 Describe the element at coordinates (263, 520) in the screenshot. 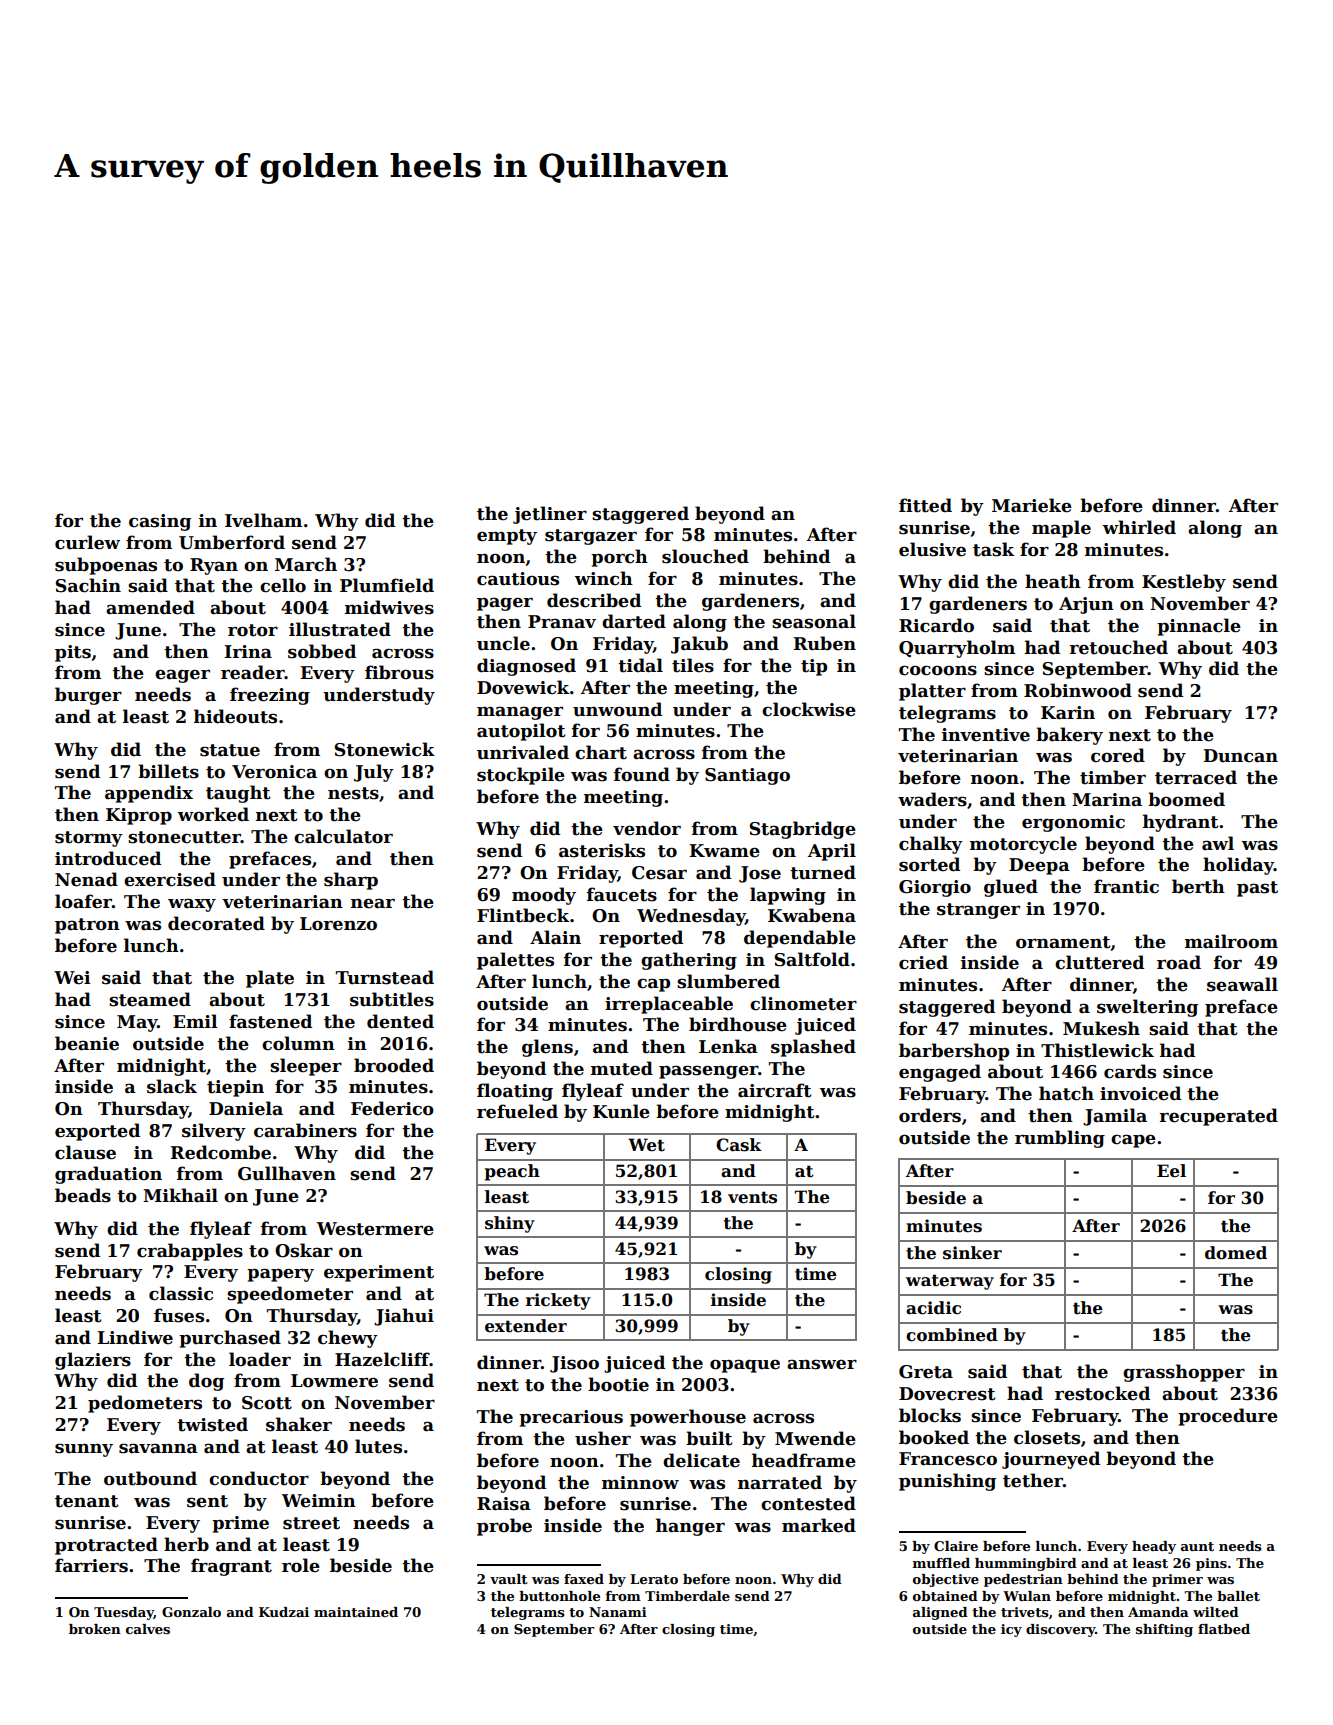

I see `Ivelham` at that location.
